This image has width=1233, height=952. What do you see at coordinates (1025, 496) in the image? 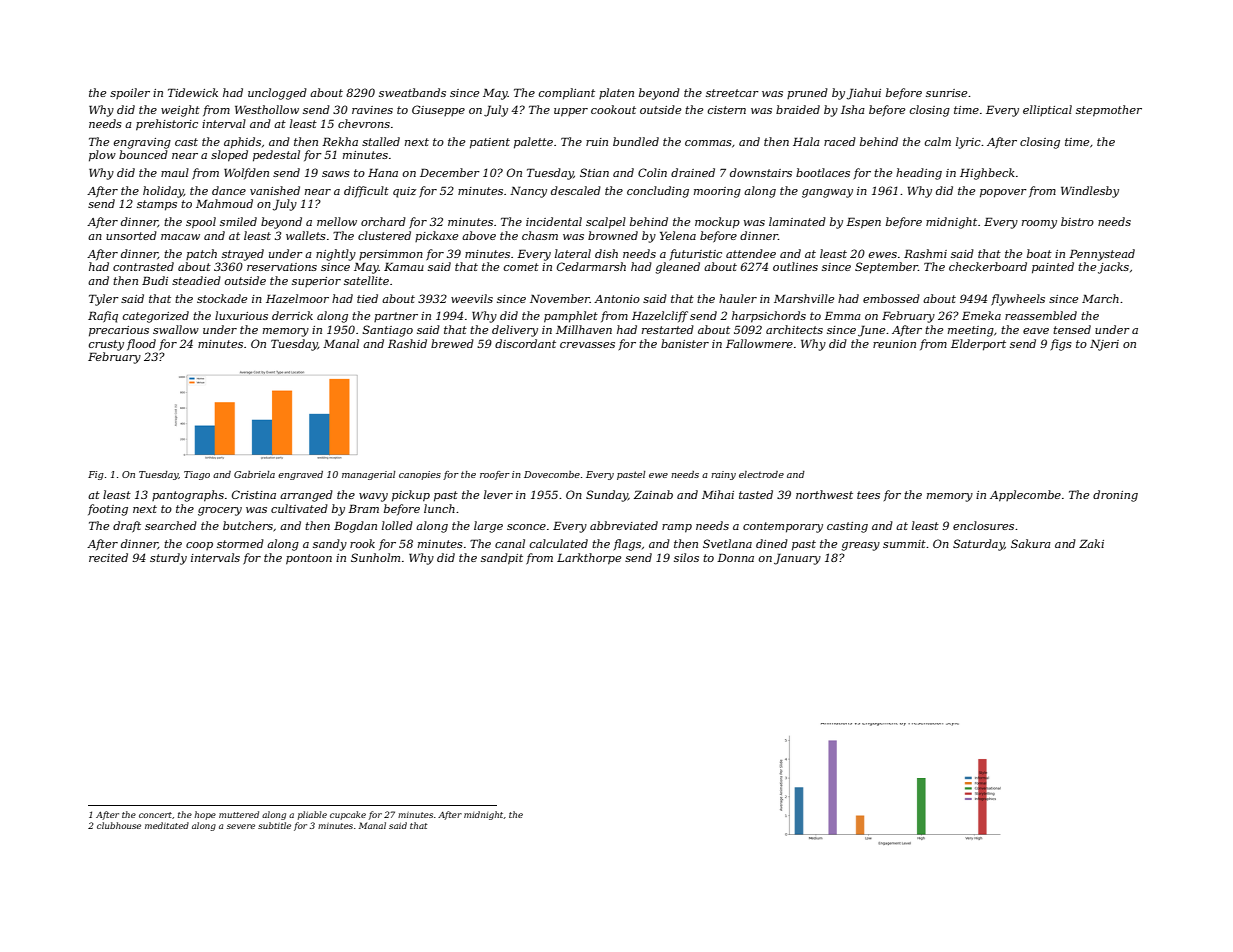
I see `Applecombe` at bounding box center [1025, 496].
